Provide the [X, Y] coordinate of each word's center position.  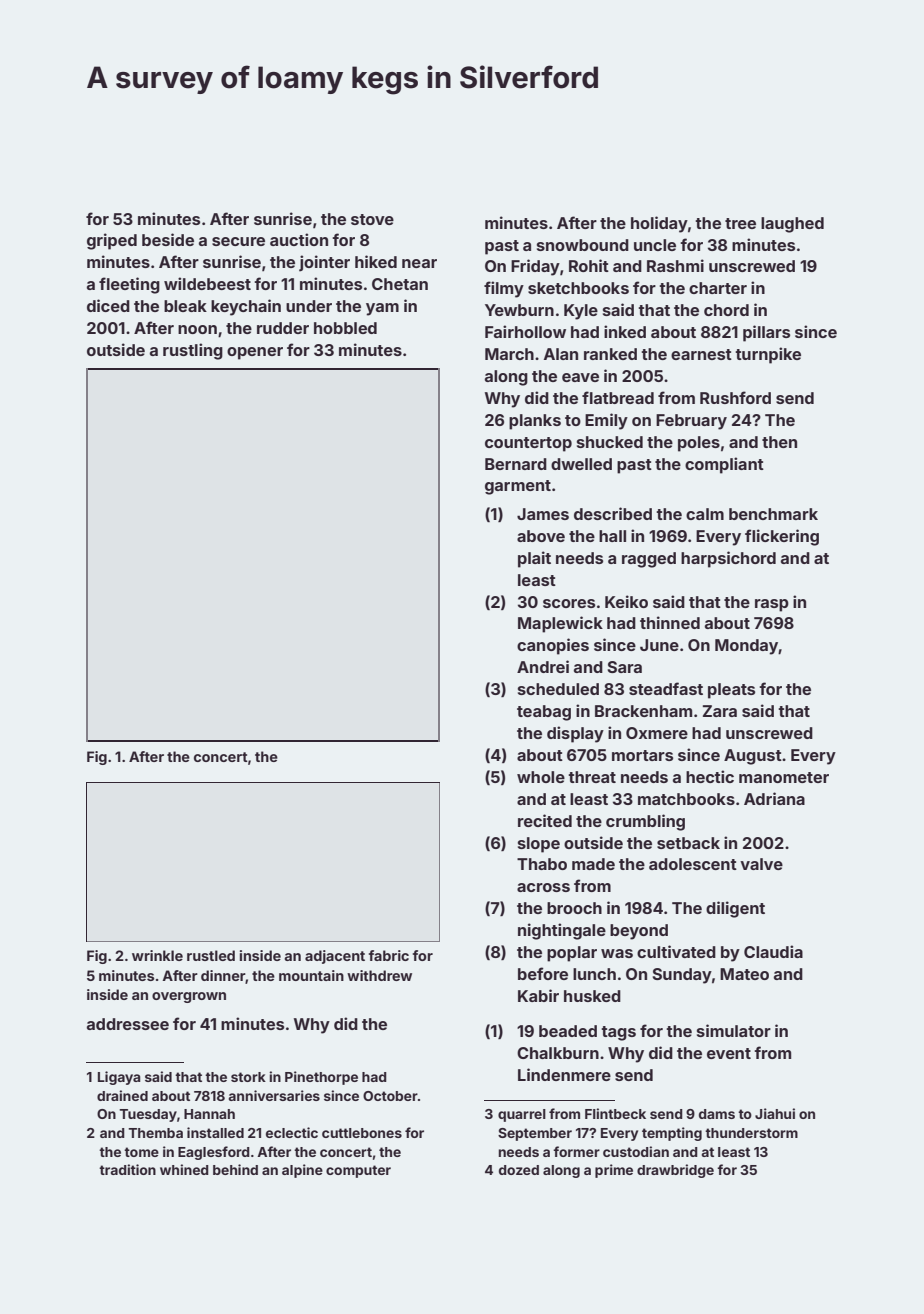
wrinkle [157, 955]
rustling [193, 351]
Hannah [209, 1114]
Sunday [682, 976]
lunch [594, 974]
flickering [782, 537]
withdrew [379, 975]
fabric [389, 955]
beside [168, 239]
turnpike [768, 355]
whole [541, 777]
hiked [376, 261]
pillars [766, 333]
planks [535, 422]
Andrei [543, 666]
